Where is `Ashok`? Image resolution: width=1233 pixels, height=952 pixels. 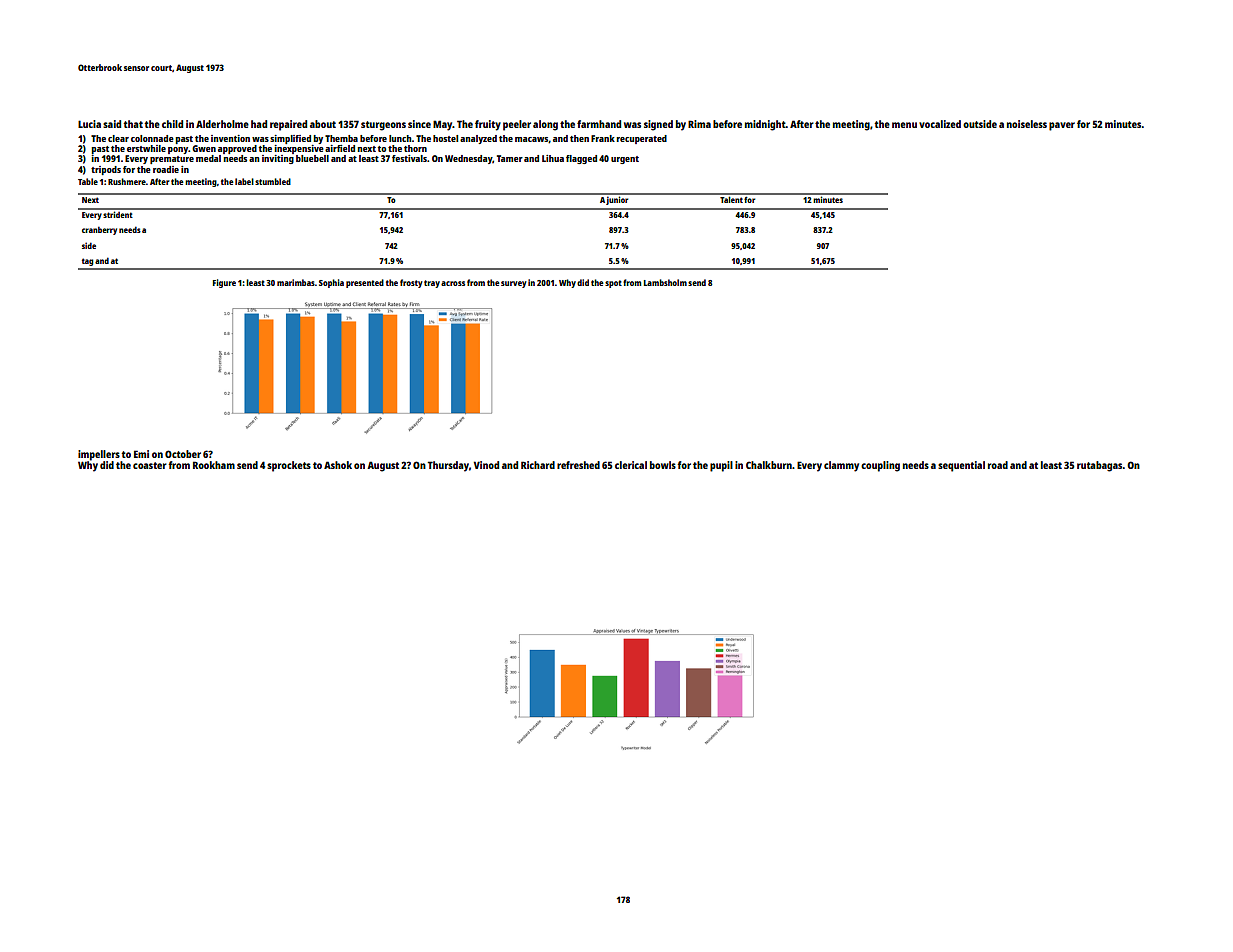
Ashok is located at coordinates (338, 465).
